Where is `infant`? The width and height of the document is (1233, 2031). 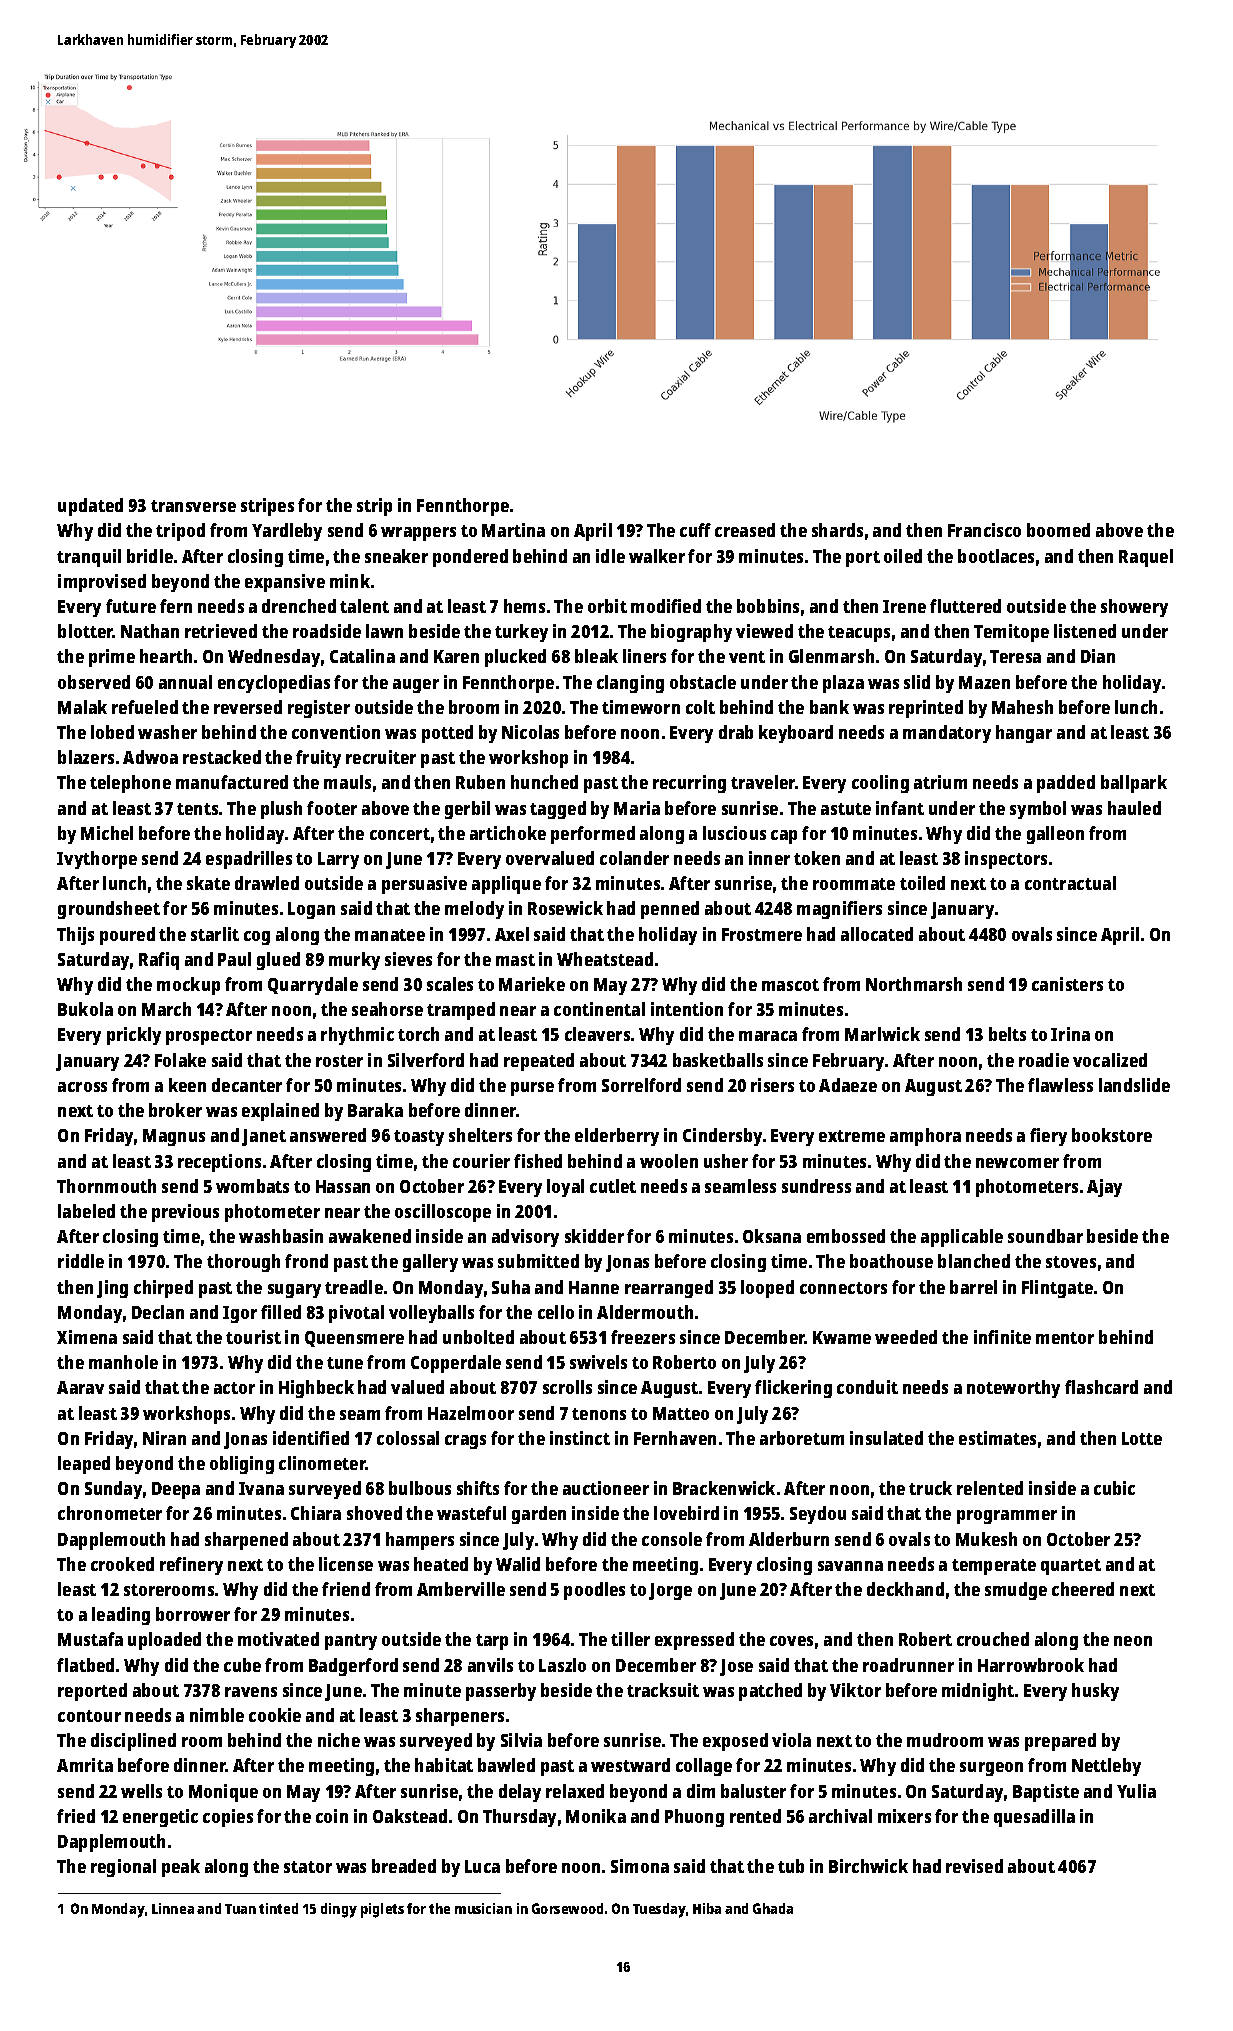
infant is located at coordinates (900, 808).
